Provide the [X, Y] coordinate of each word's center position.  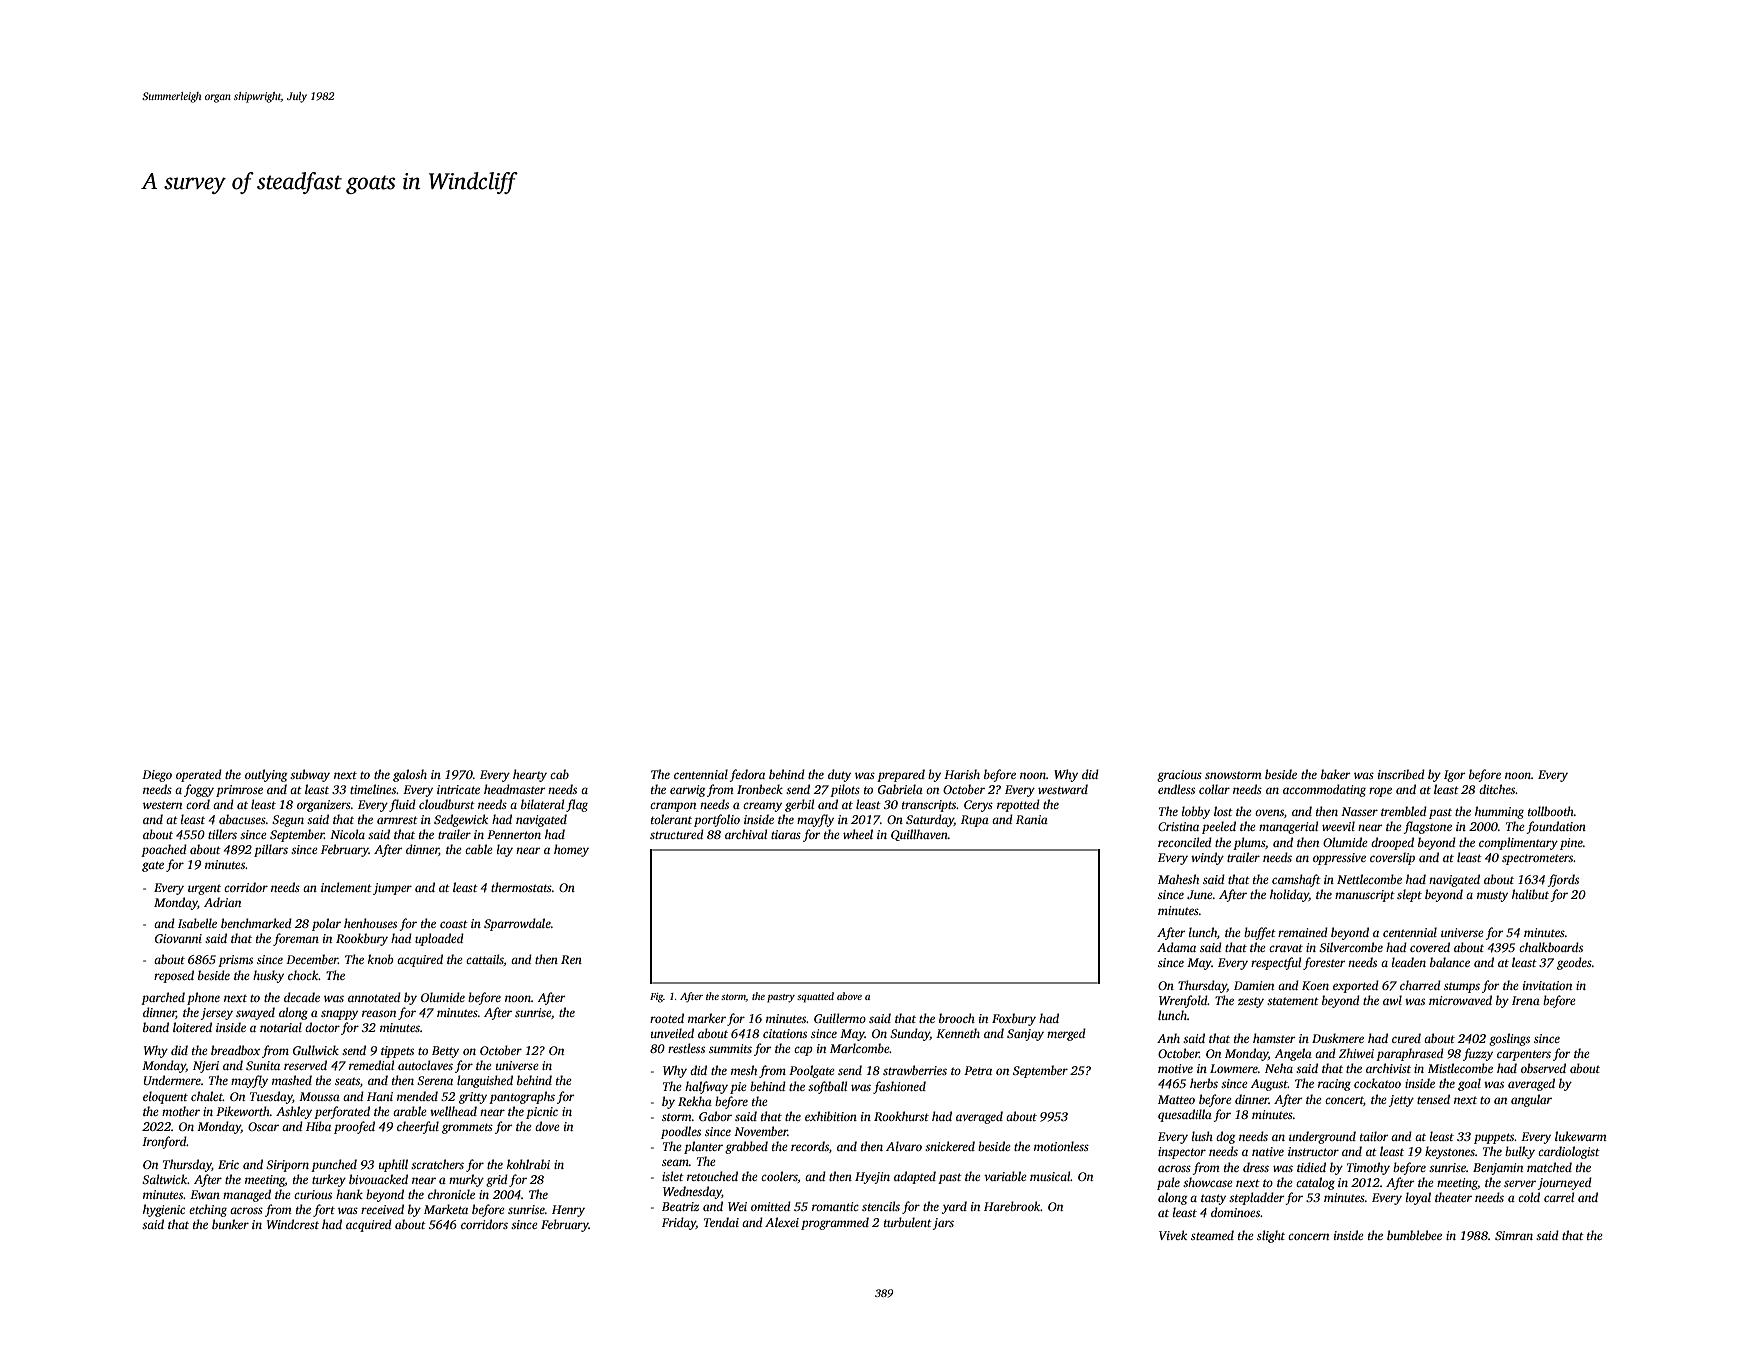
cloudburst [447, 804]
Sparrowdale [517, 924]
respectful [1276, 963]
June [1199, 894]
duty [839, 775]
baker [1335, 774]
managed [247, 1195]
